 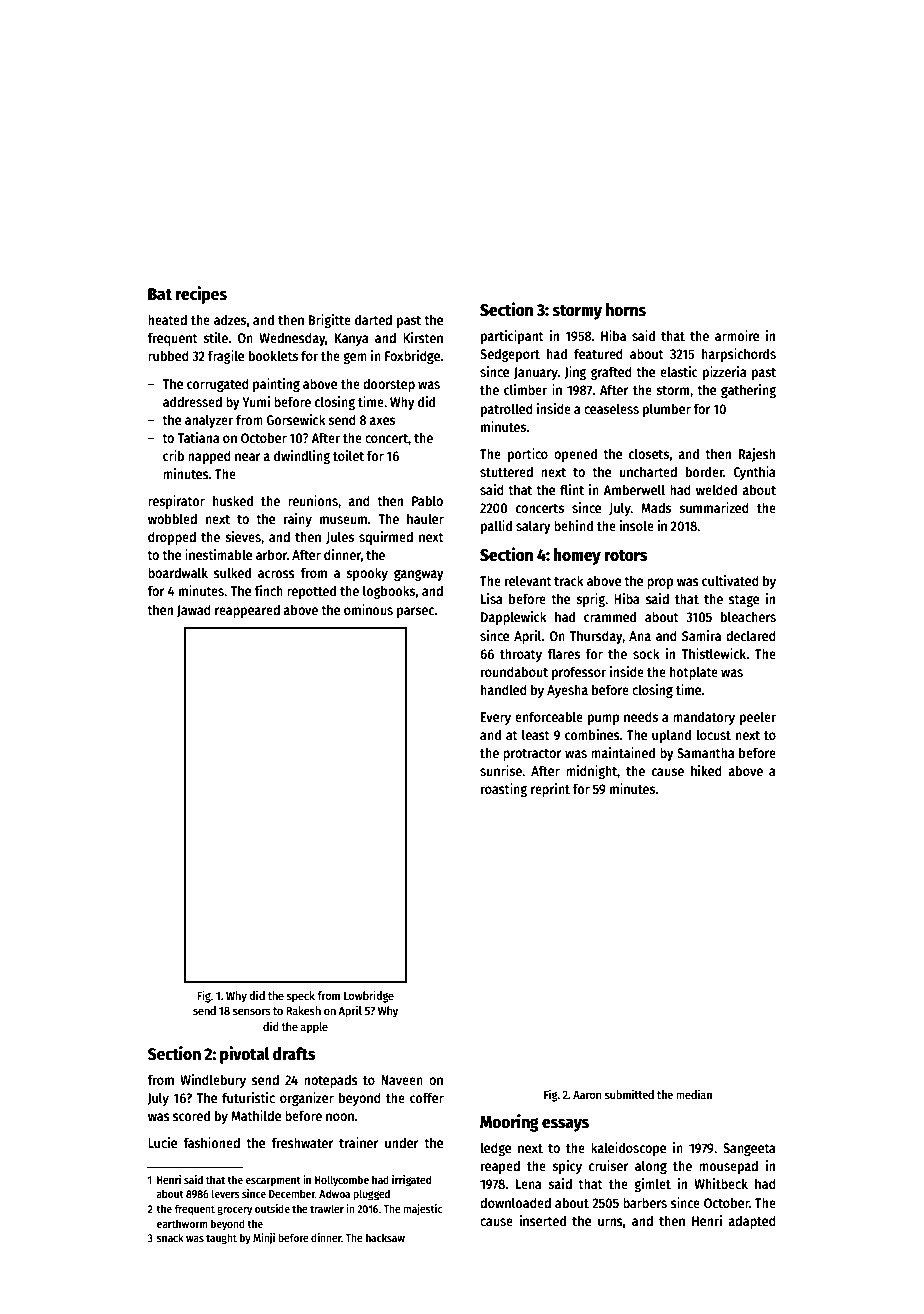 I want to click on sensors, so click(x=251, y=1011).
